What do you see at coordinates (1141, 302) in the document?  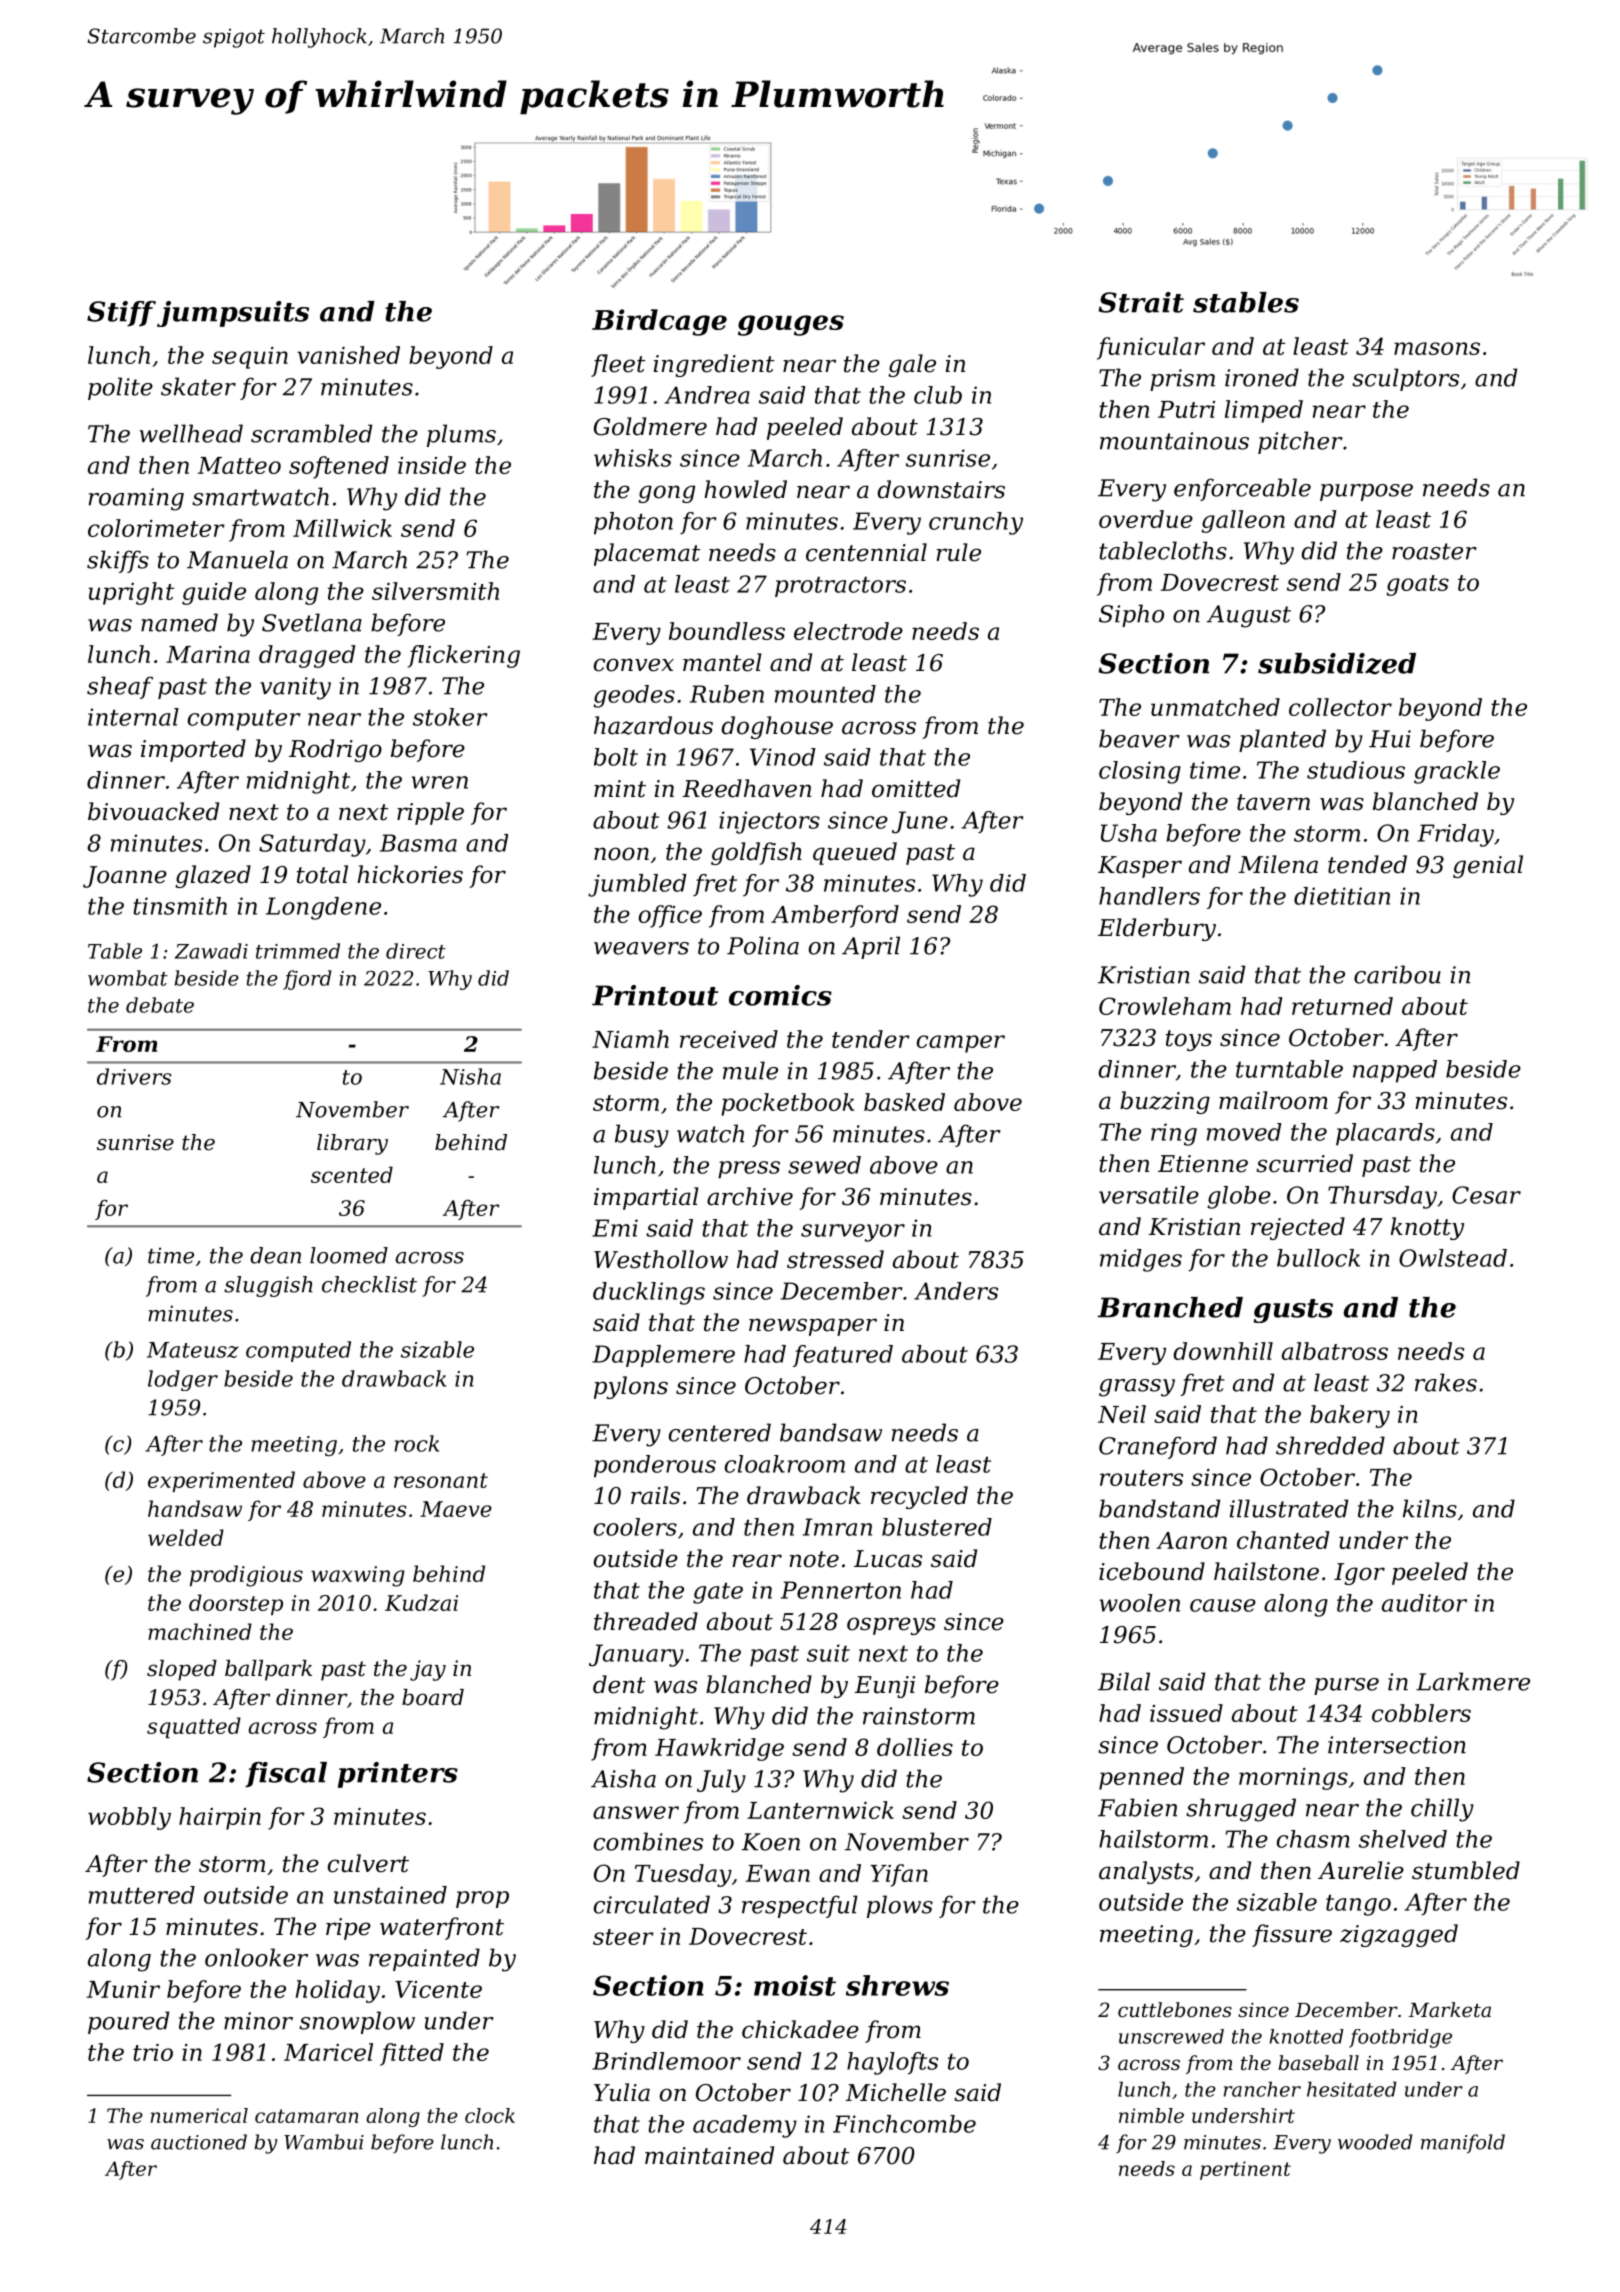 I see `Strait` at bounding box center [1141, 302].
